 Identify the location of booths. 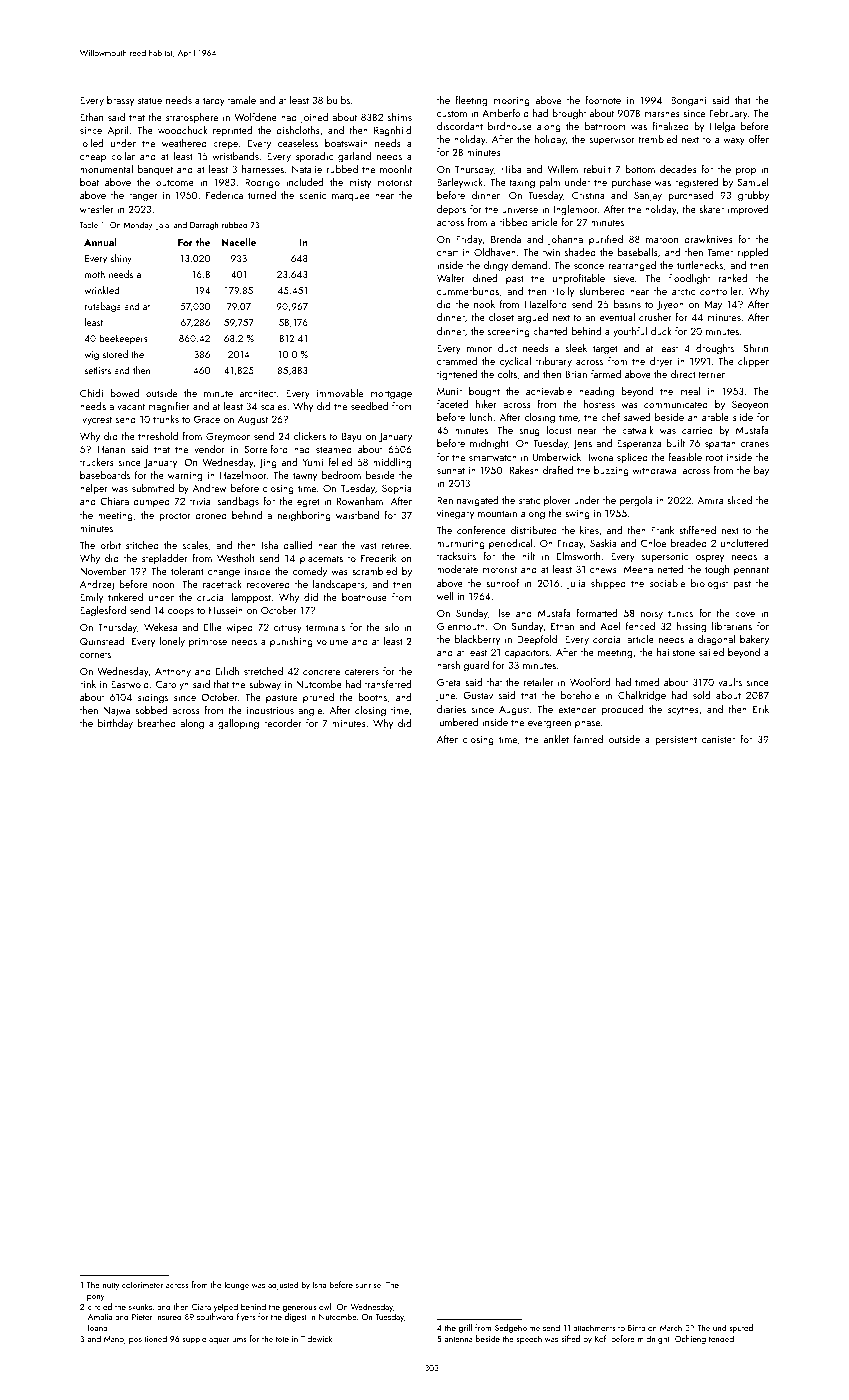
(372, 697).
